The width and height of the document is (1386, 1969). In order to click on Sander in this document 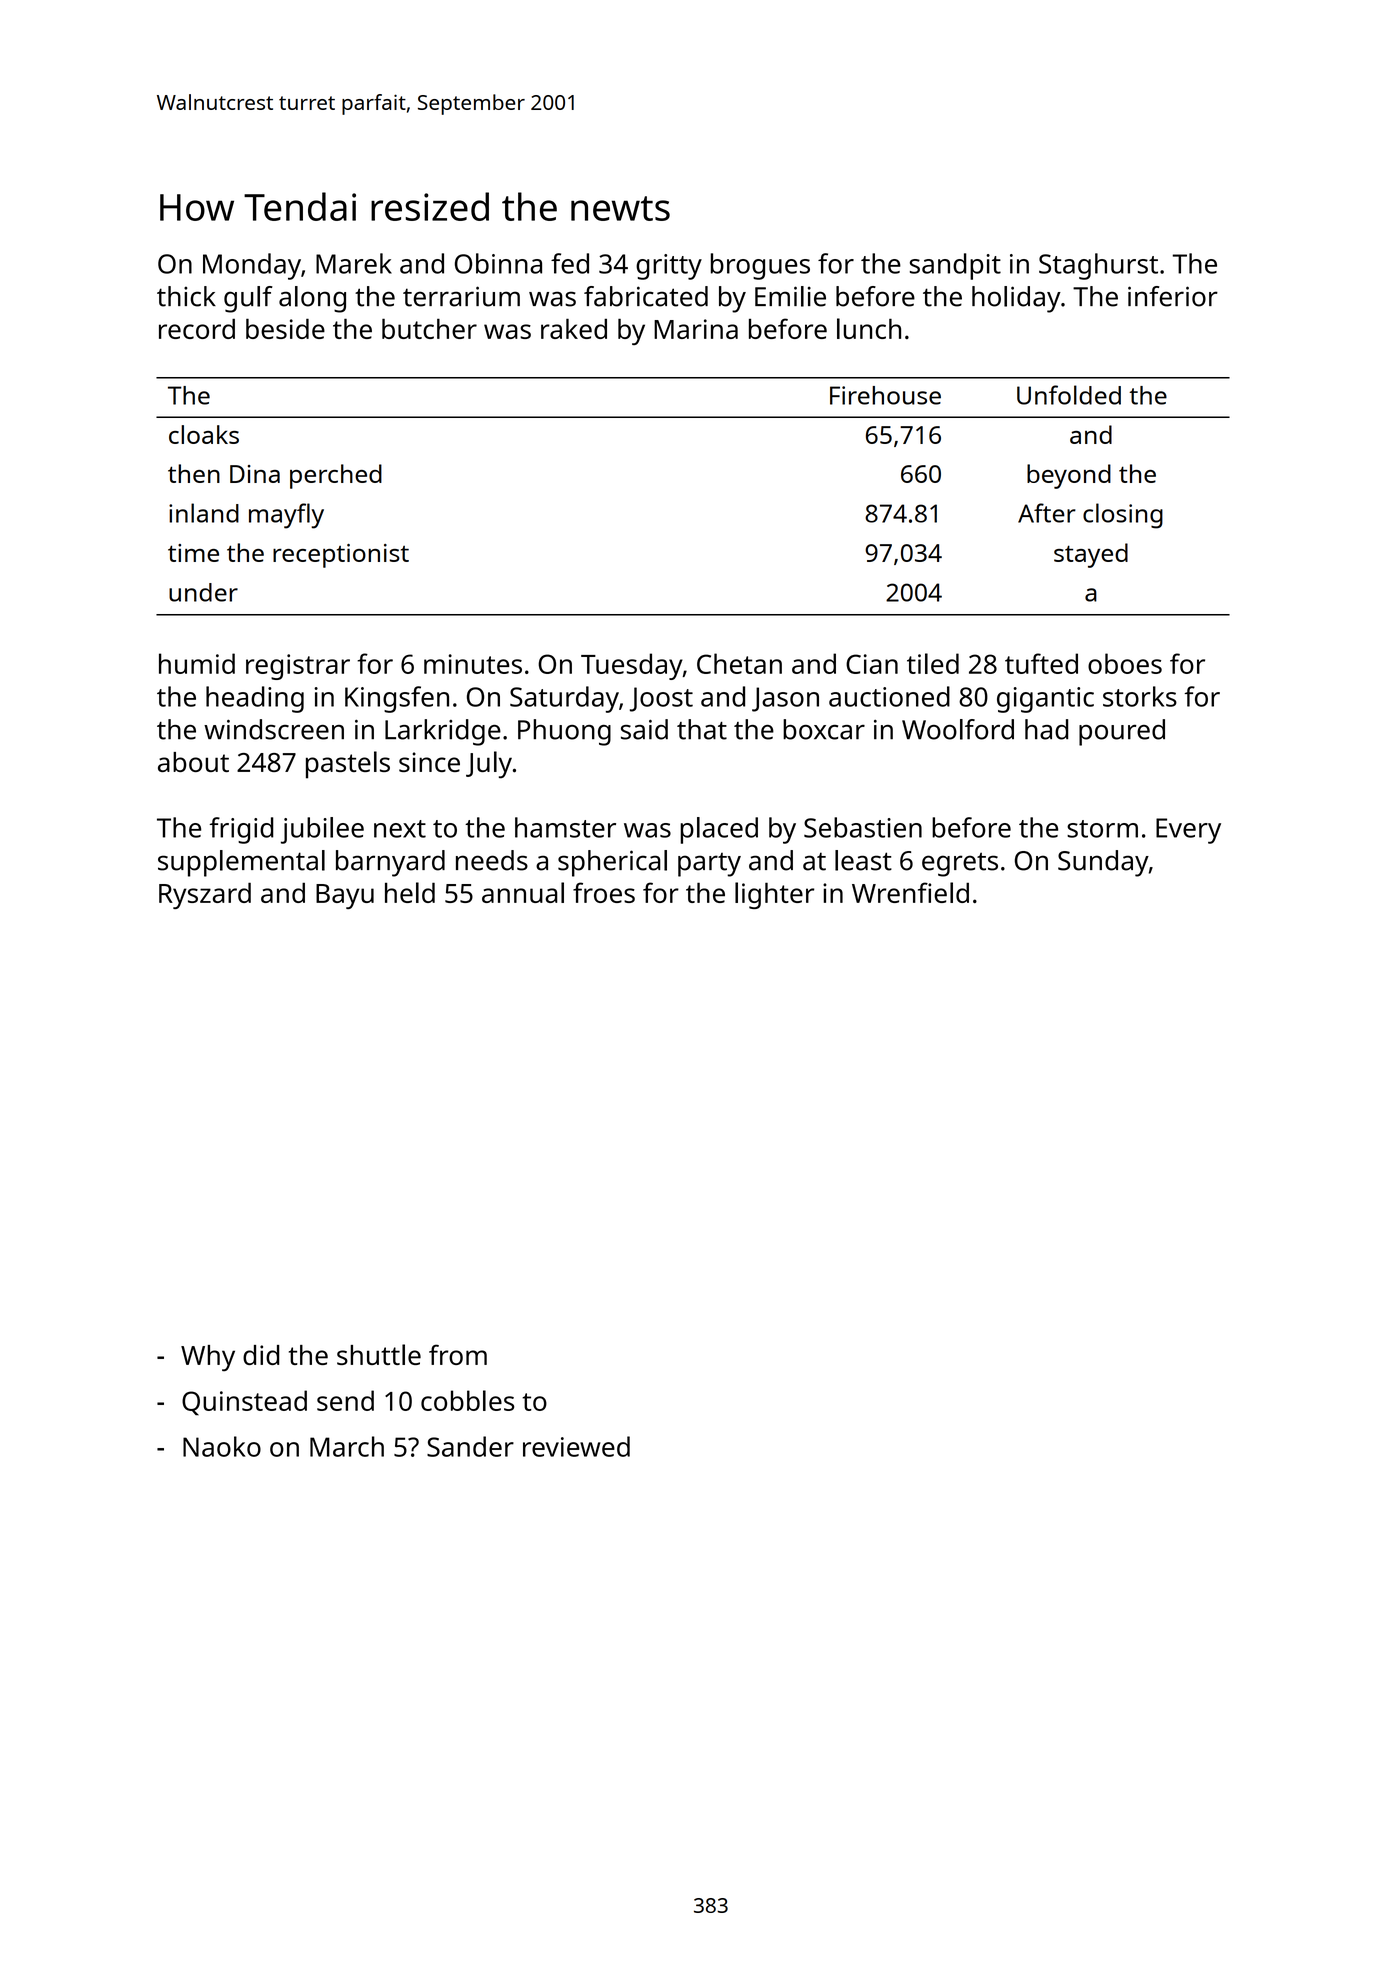, I will do `click(470, 1446)`.
